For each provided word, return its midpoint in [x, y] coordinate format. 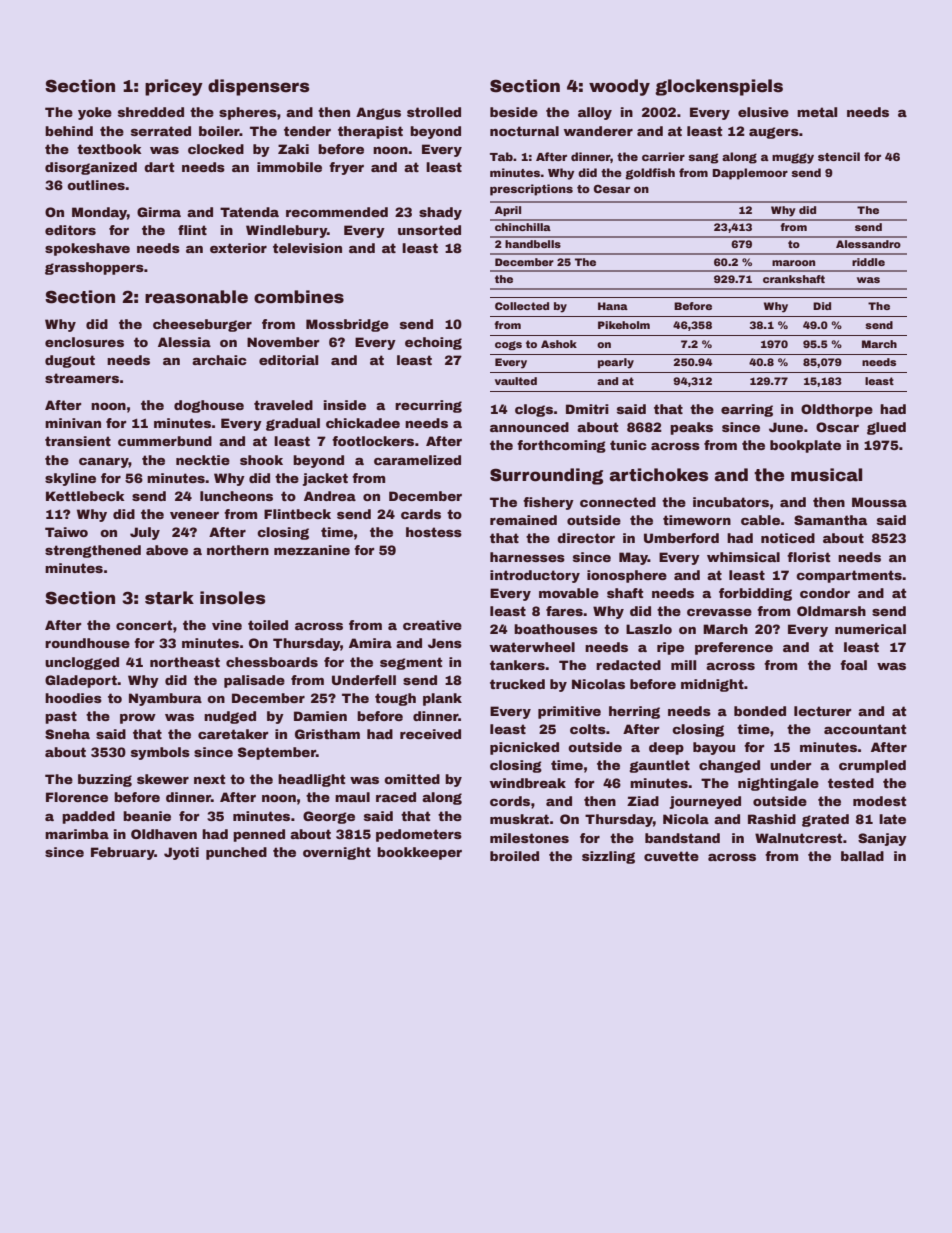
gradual [293, 424]
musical [826, 475]
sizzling [608, 857]
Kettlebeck [85, 496]
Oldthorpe [837, 410]
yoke [95, 113]
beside [514, 112]
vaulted [516, 381]
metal [817, 112]
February [123, 853]
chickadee [363, 423]
